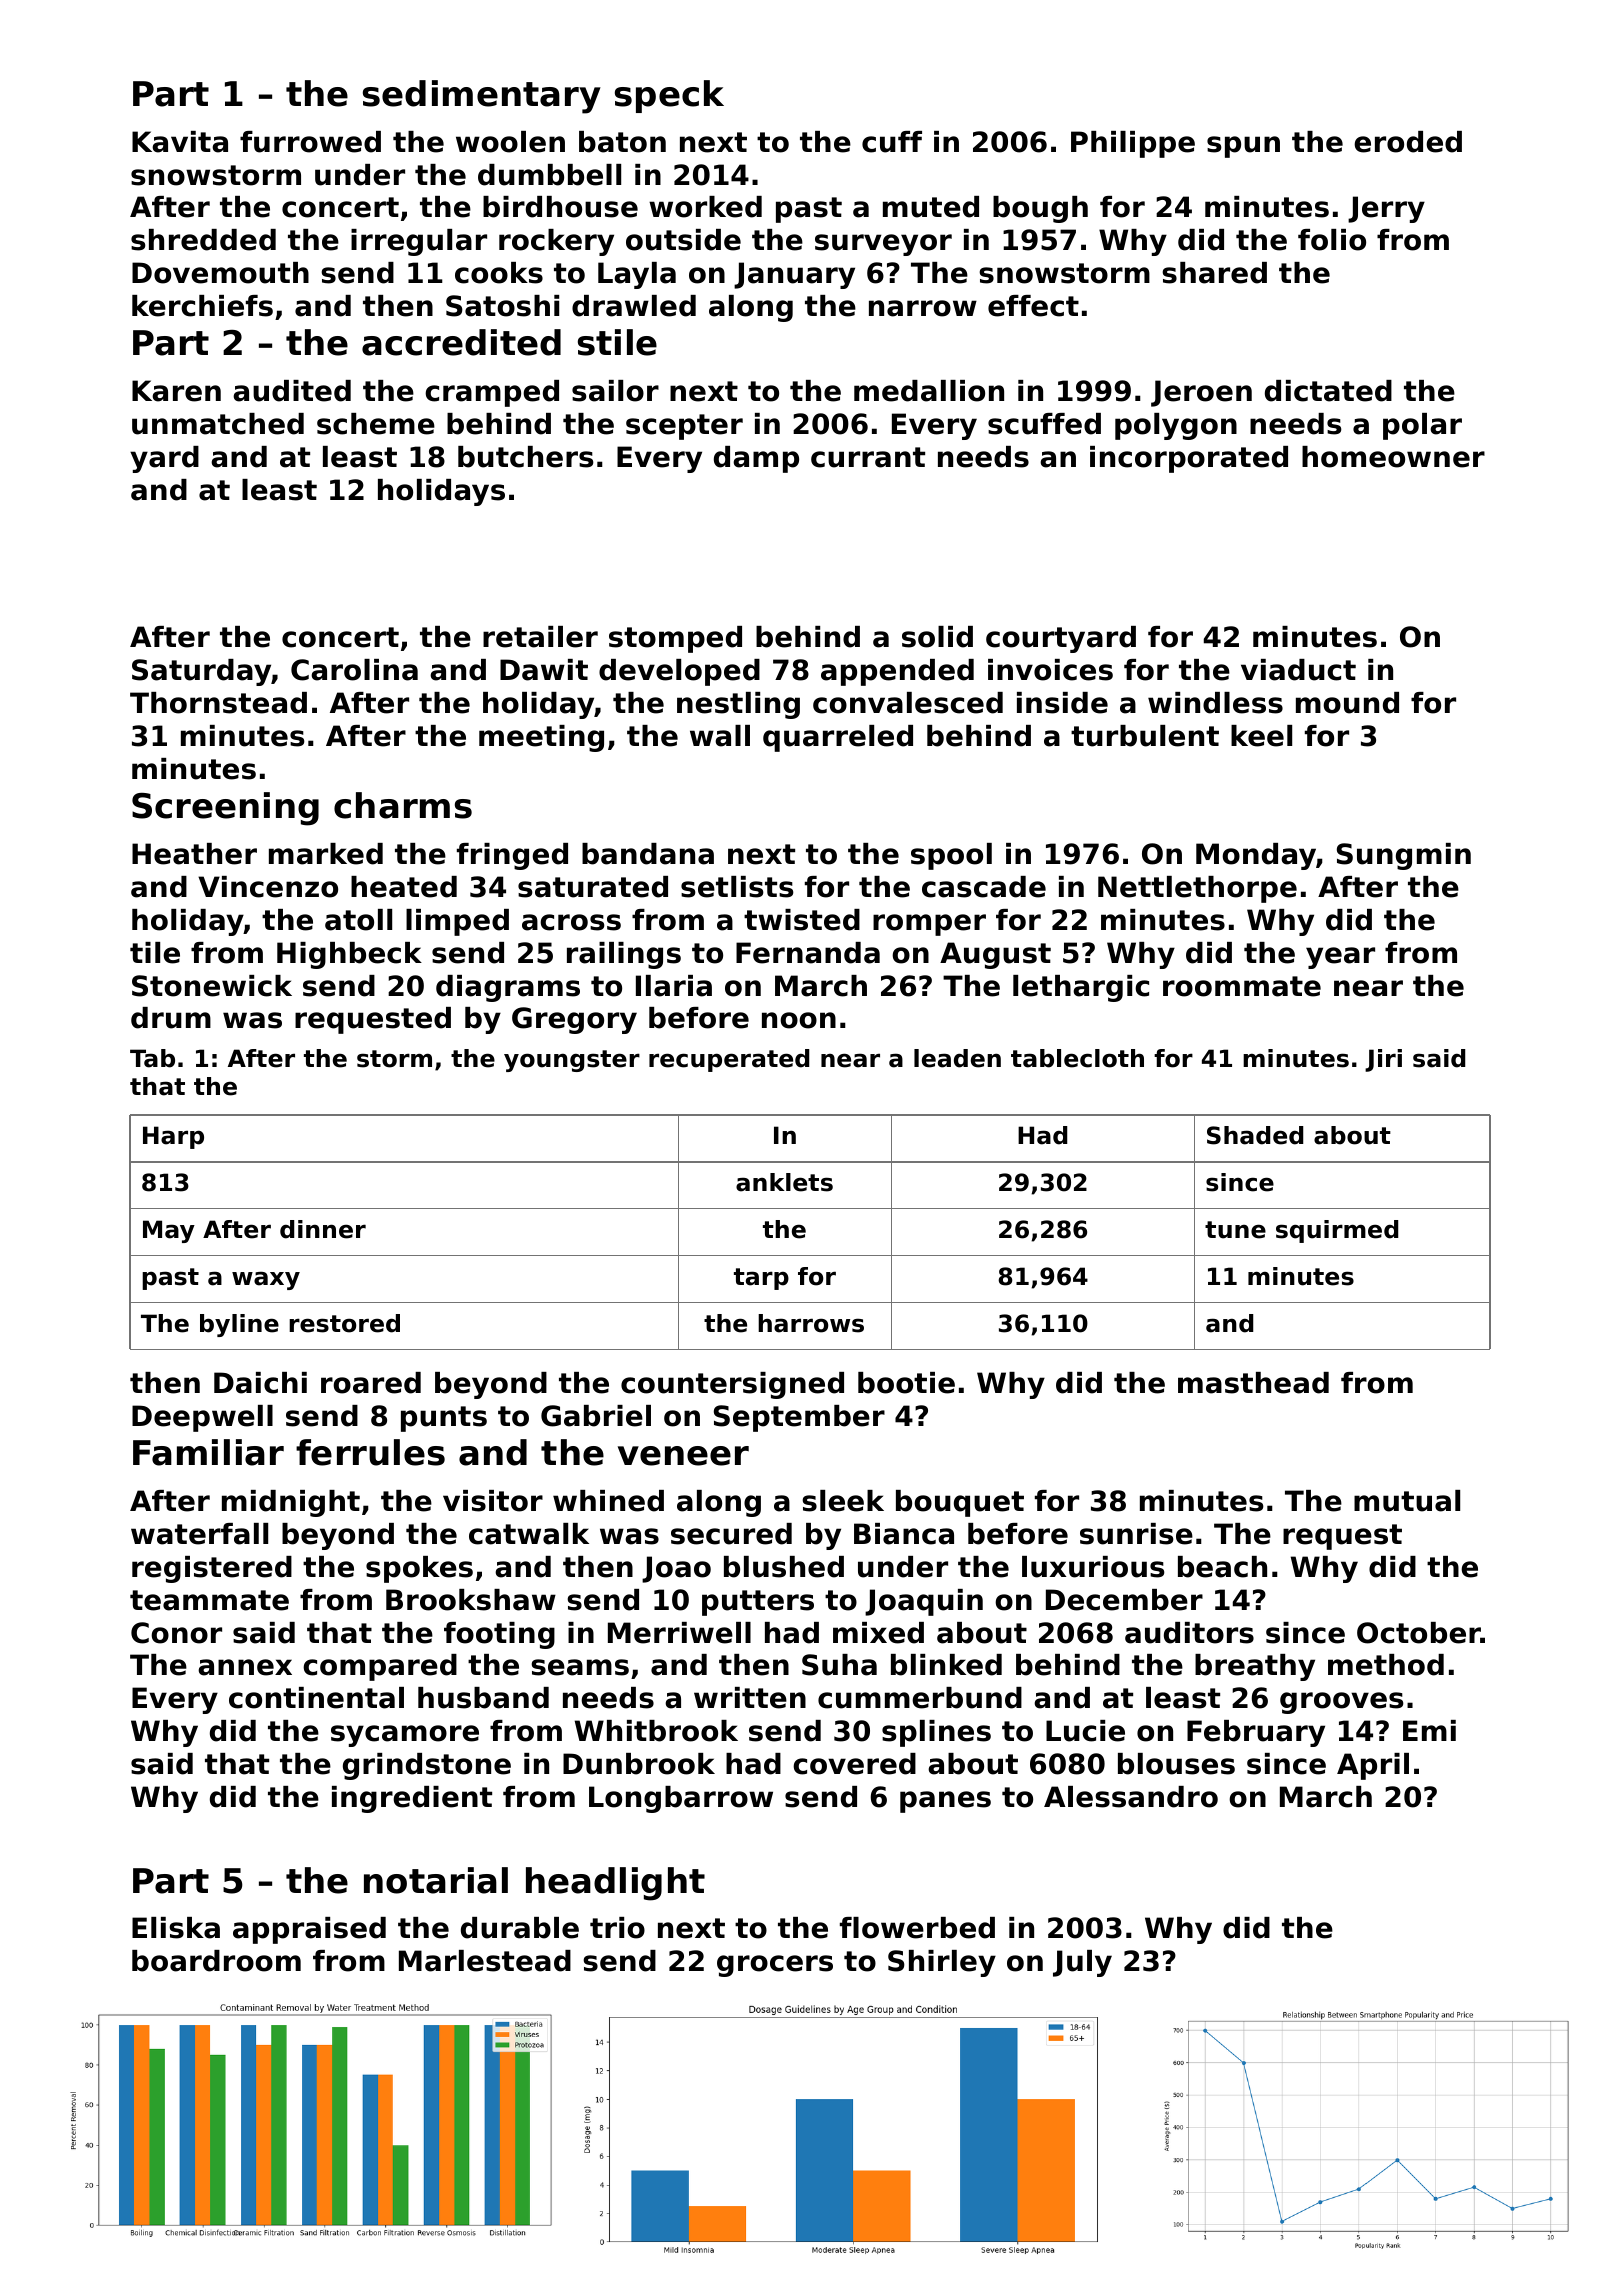 The image size is (1620, 2292). I want to click on muted, so click(931, 207).
